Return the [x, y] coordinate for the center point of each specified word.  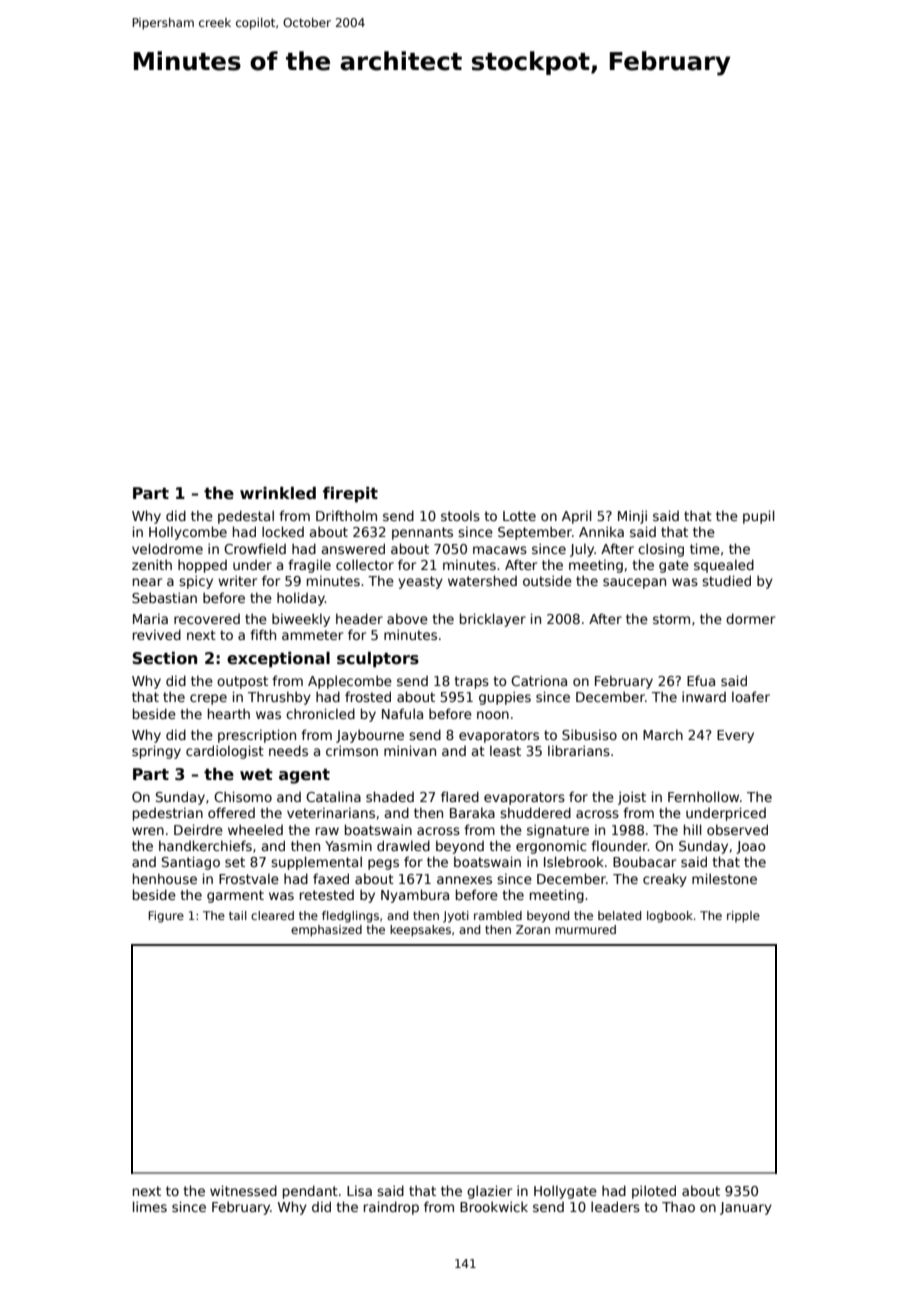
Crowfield [255, 548]
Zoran [533, 929]
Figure [166, 917]
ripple [743, 917]
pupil [759, 517]
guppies [505, 698]
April [577, 517]
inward [704, 696]
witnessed [243, 1190]
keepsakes [420, 931]
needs [288, 750]
